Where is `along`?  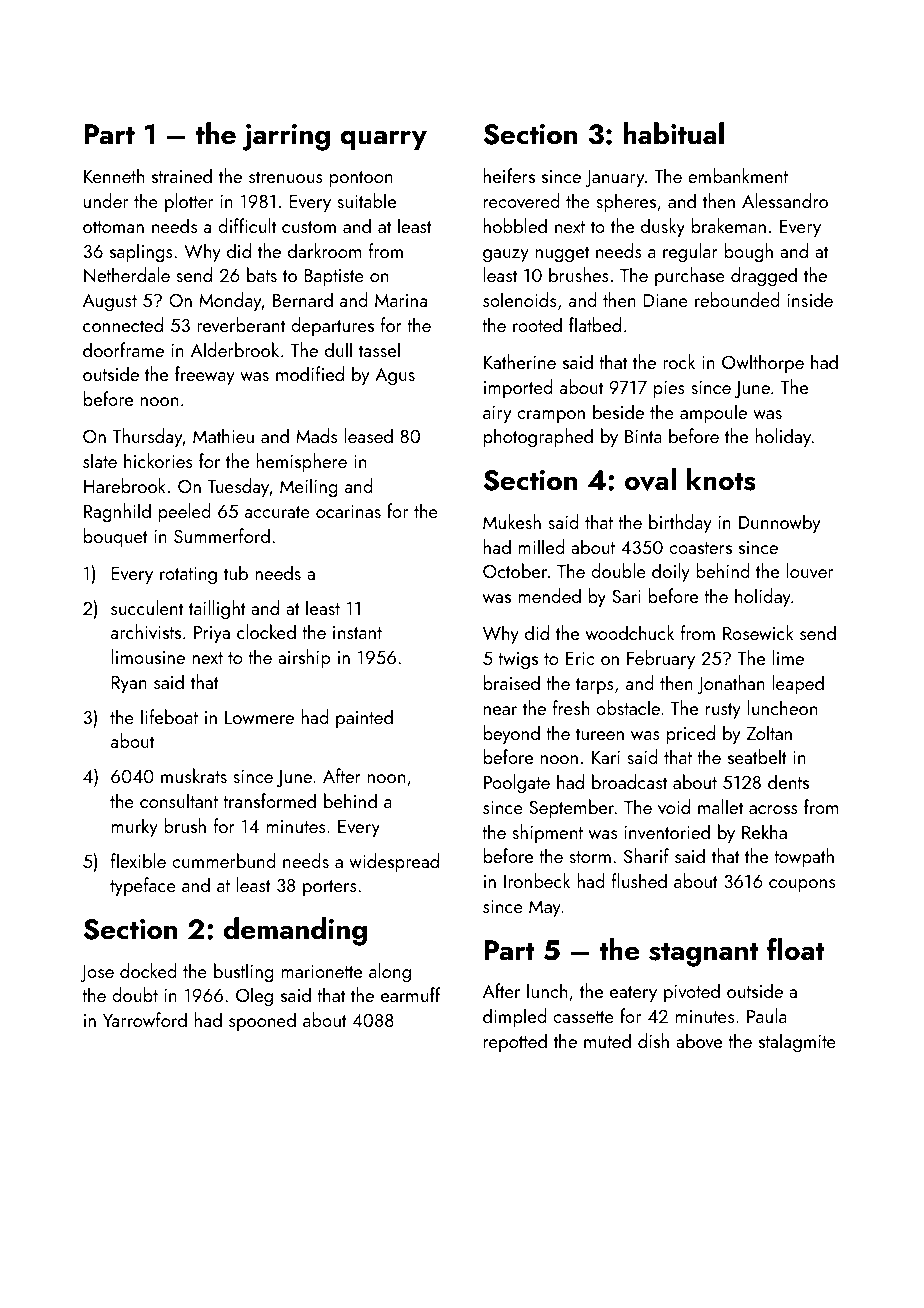
along is located at coordinates (390, 973).
